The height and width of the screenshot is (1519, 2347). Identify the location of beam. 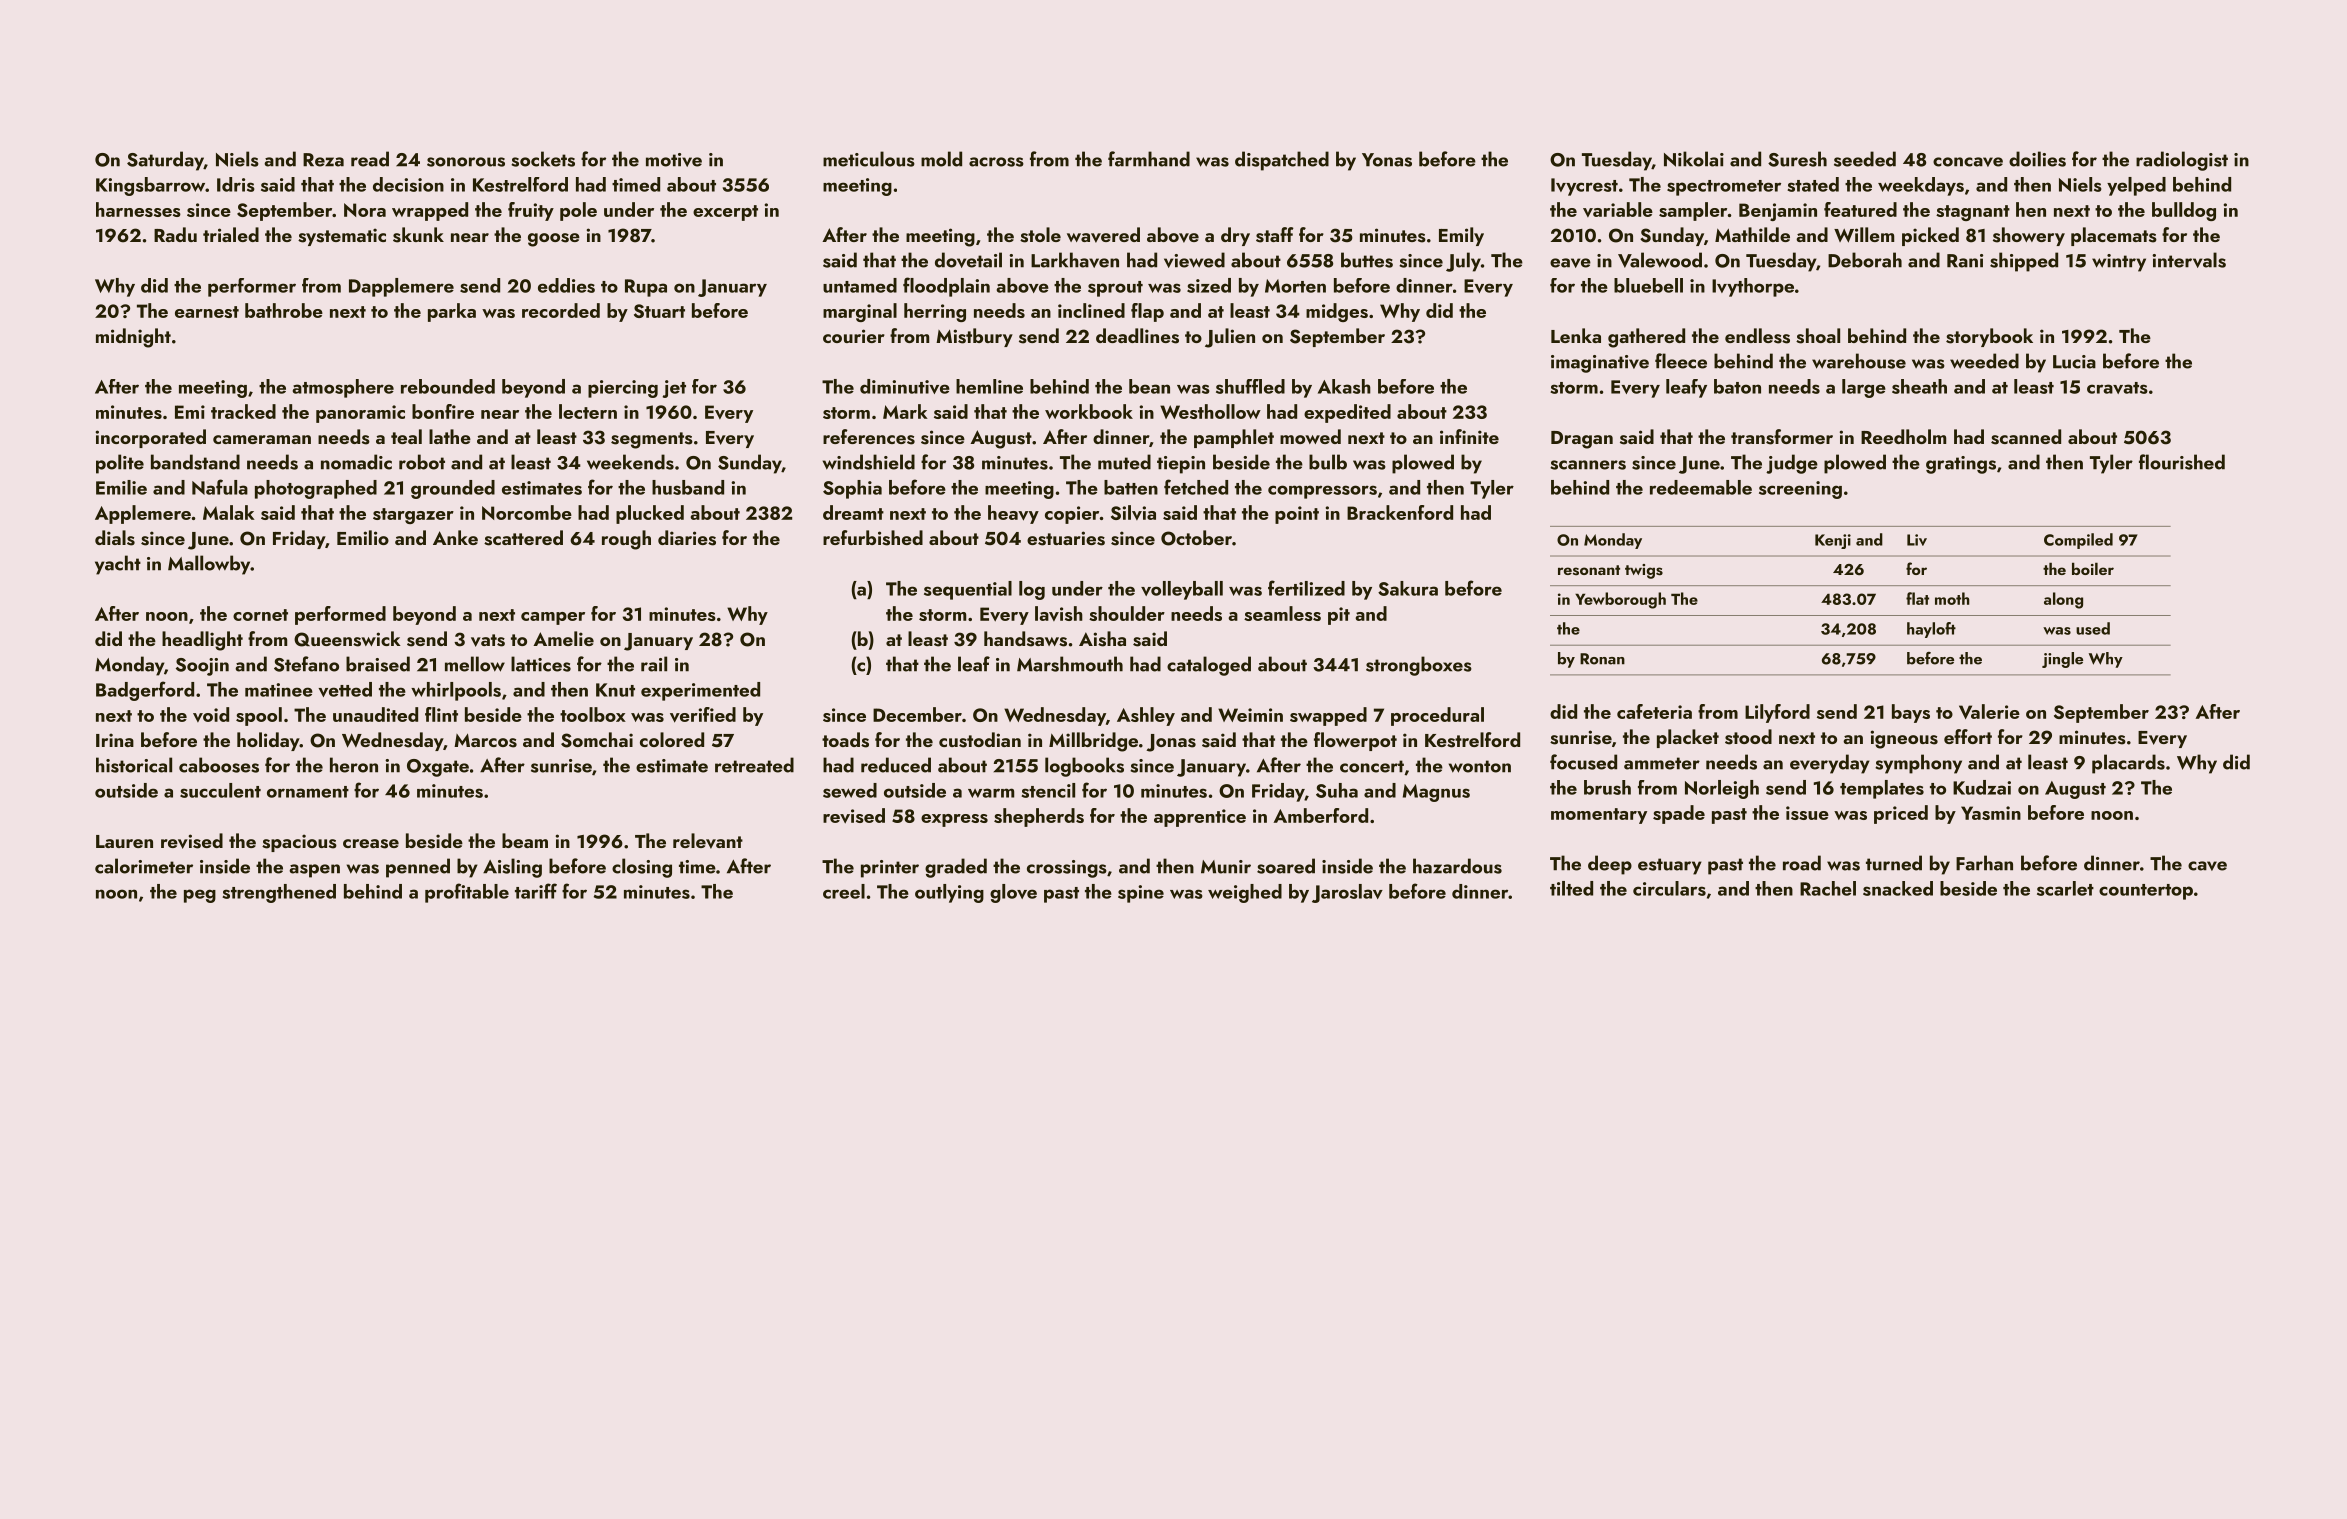
(525, 840).
